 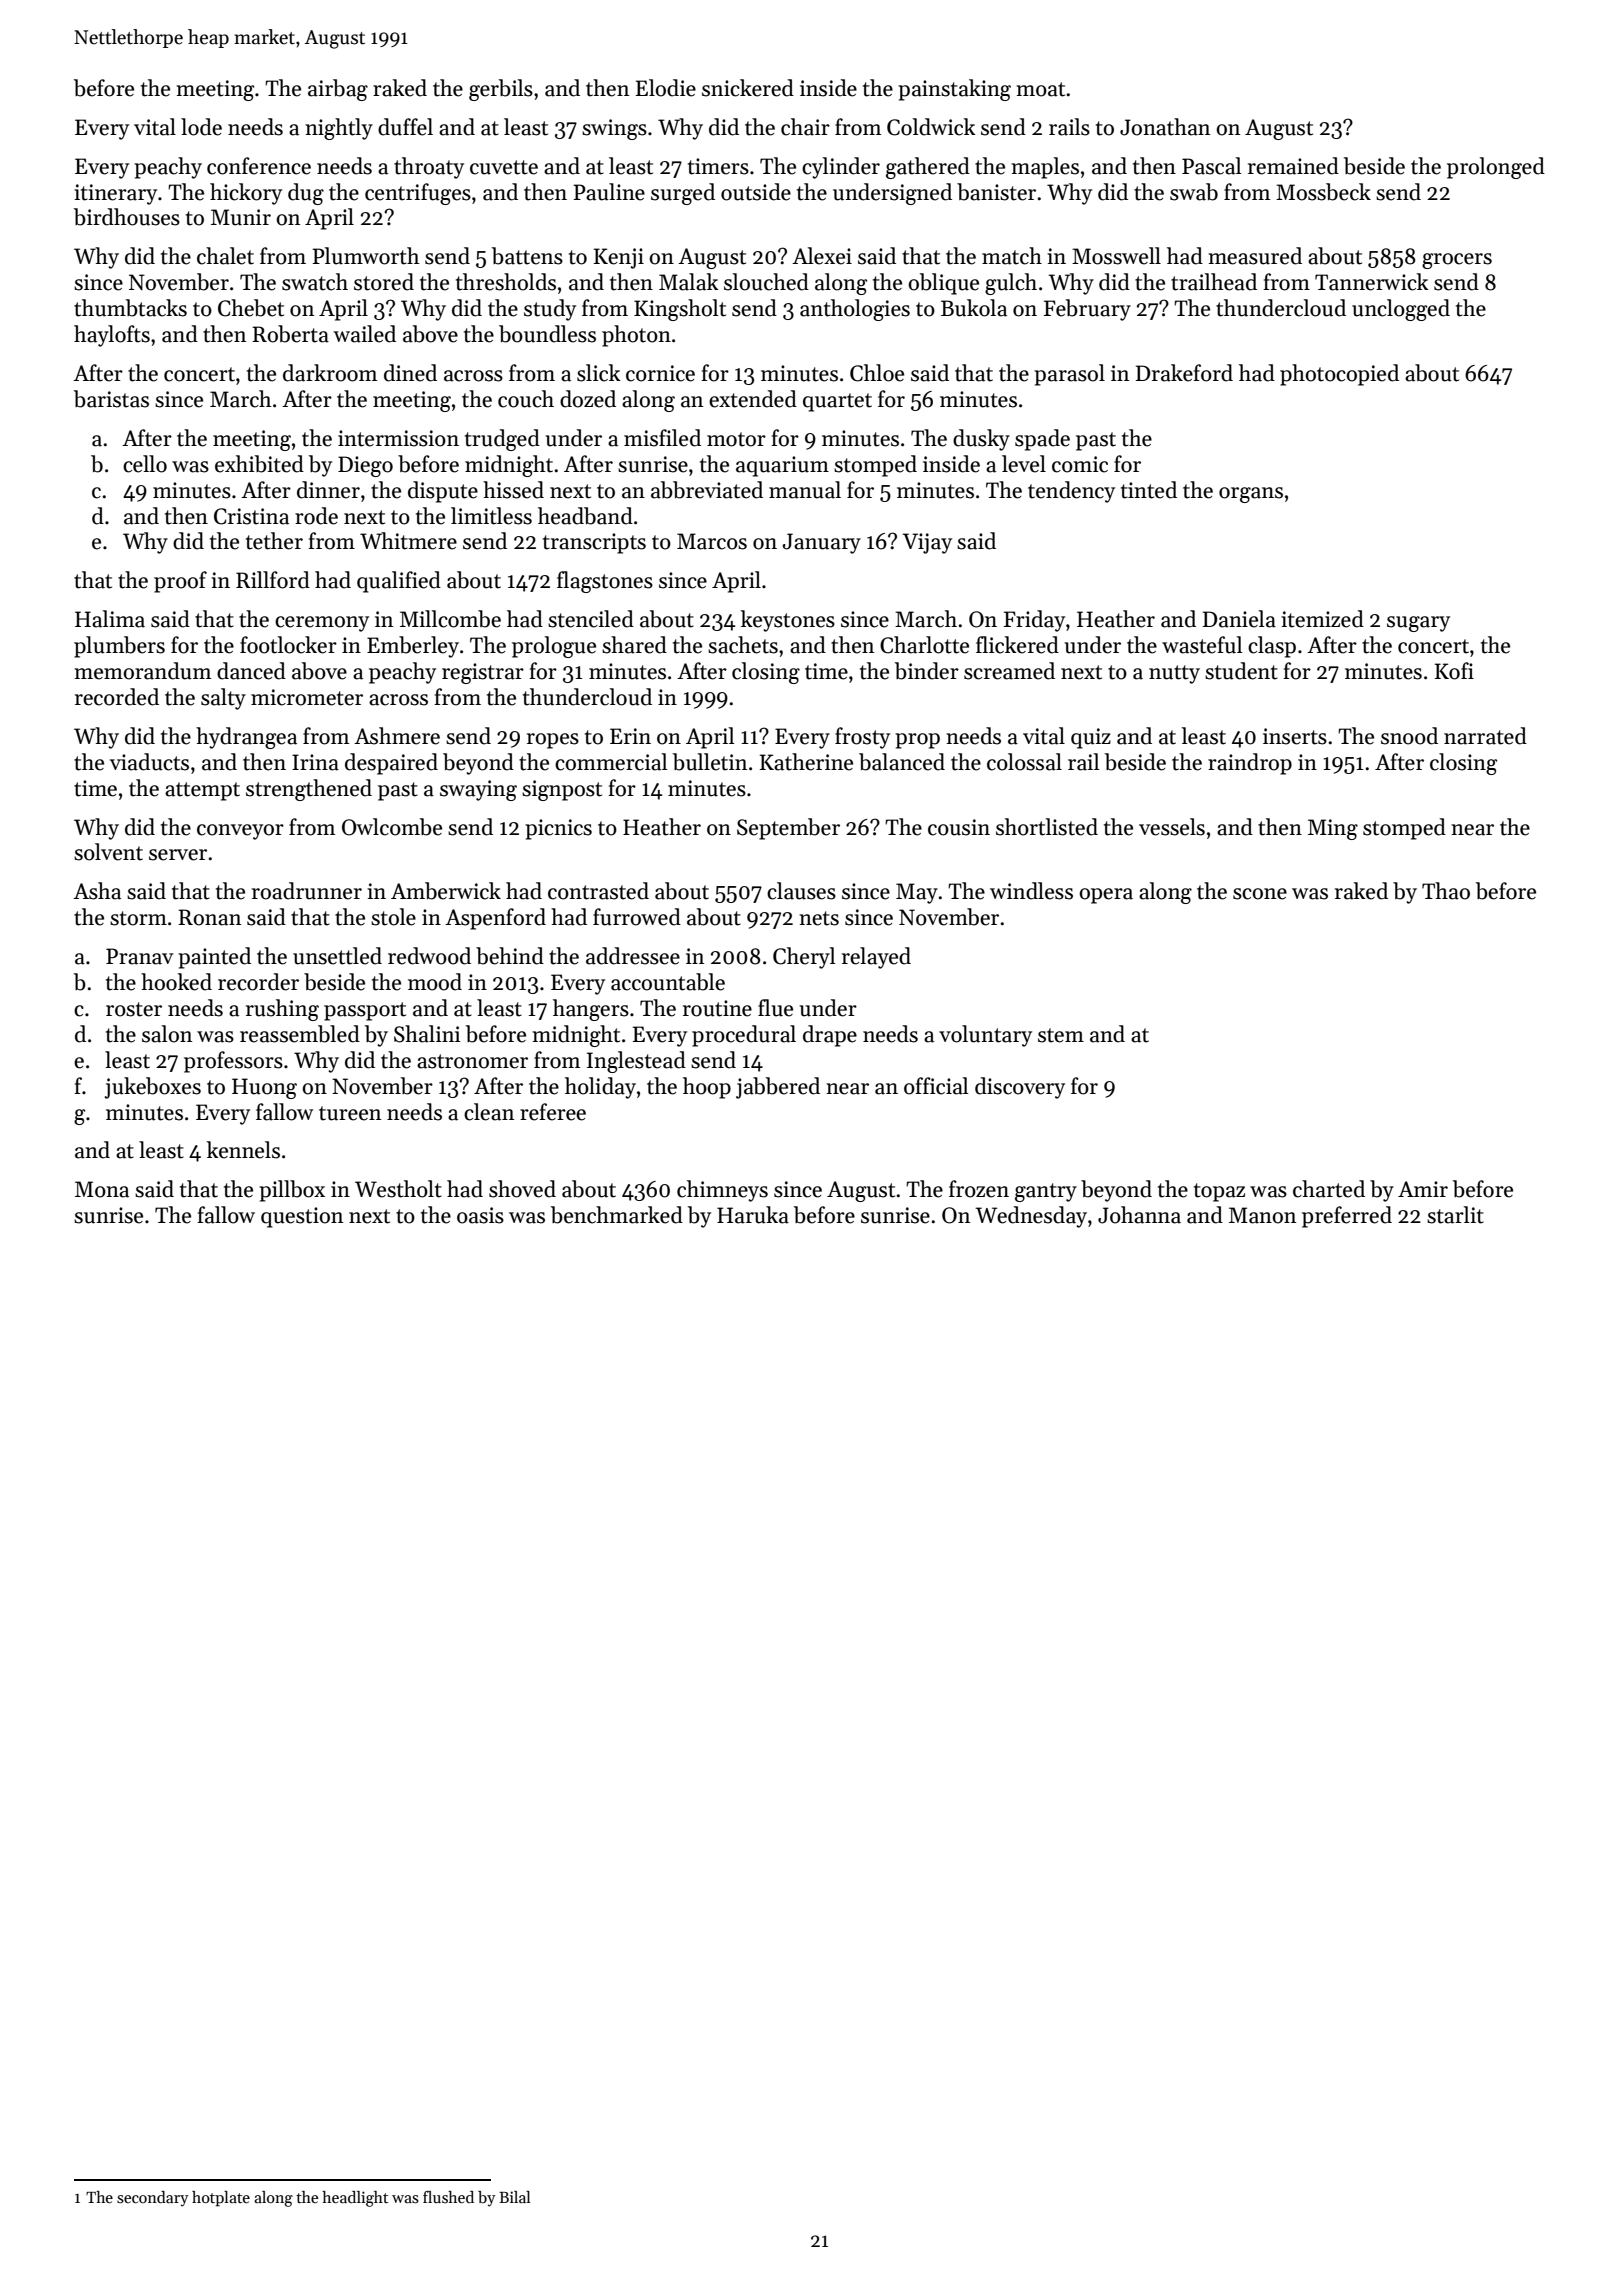 What do you see at coordinates (355, 2199) in the screenshot?
I see `headlight` at bounding box center [355, 2199].
